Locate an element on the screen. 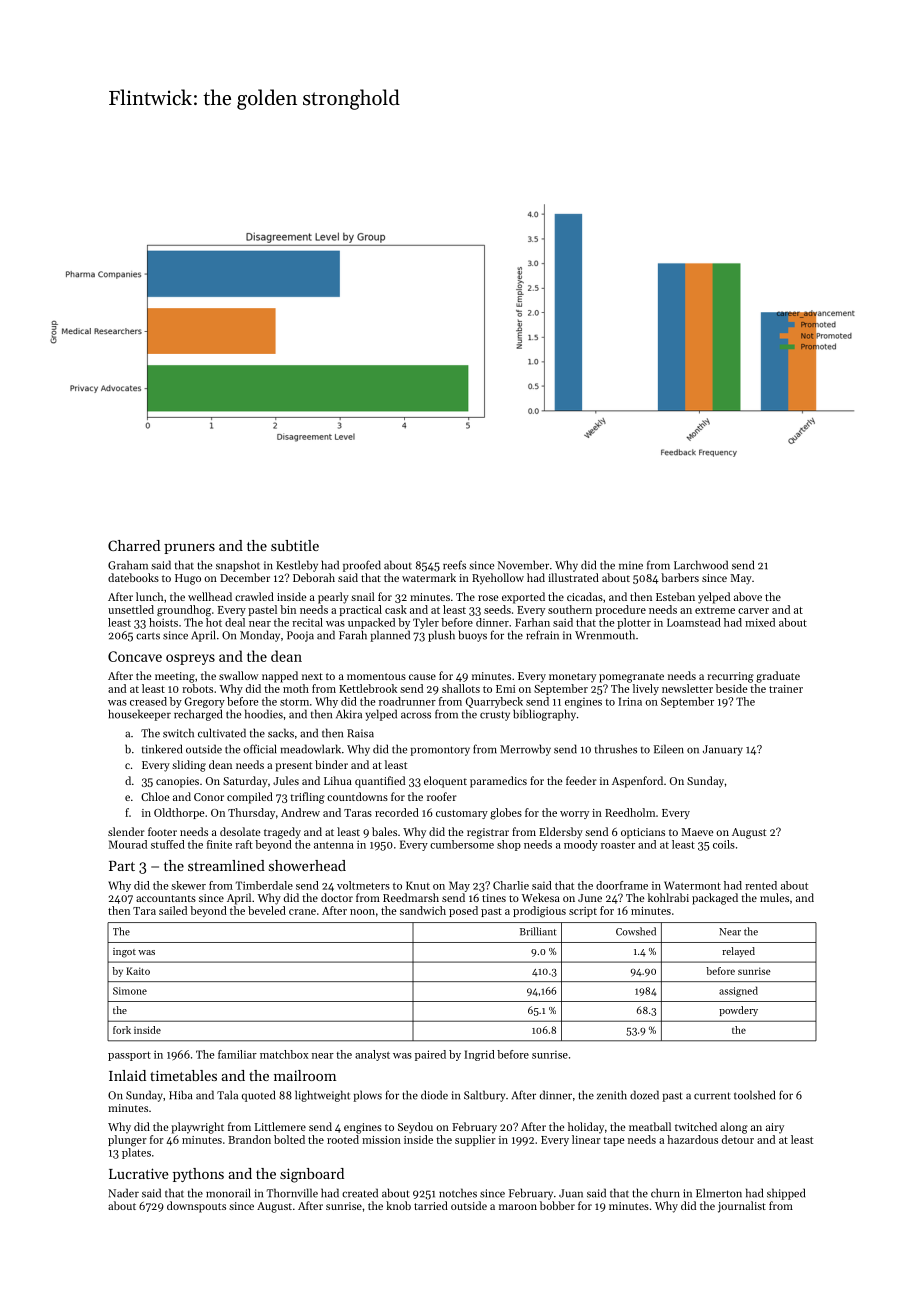 The width and height of the screenshot is (924, 1308). Ingrid is located at coordinates (479, 1055).
